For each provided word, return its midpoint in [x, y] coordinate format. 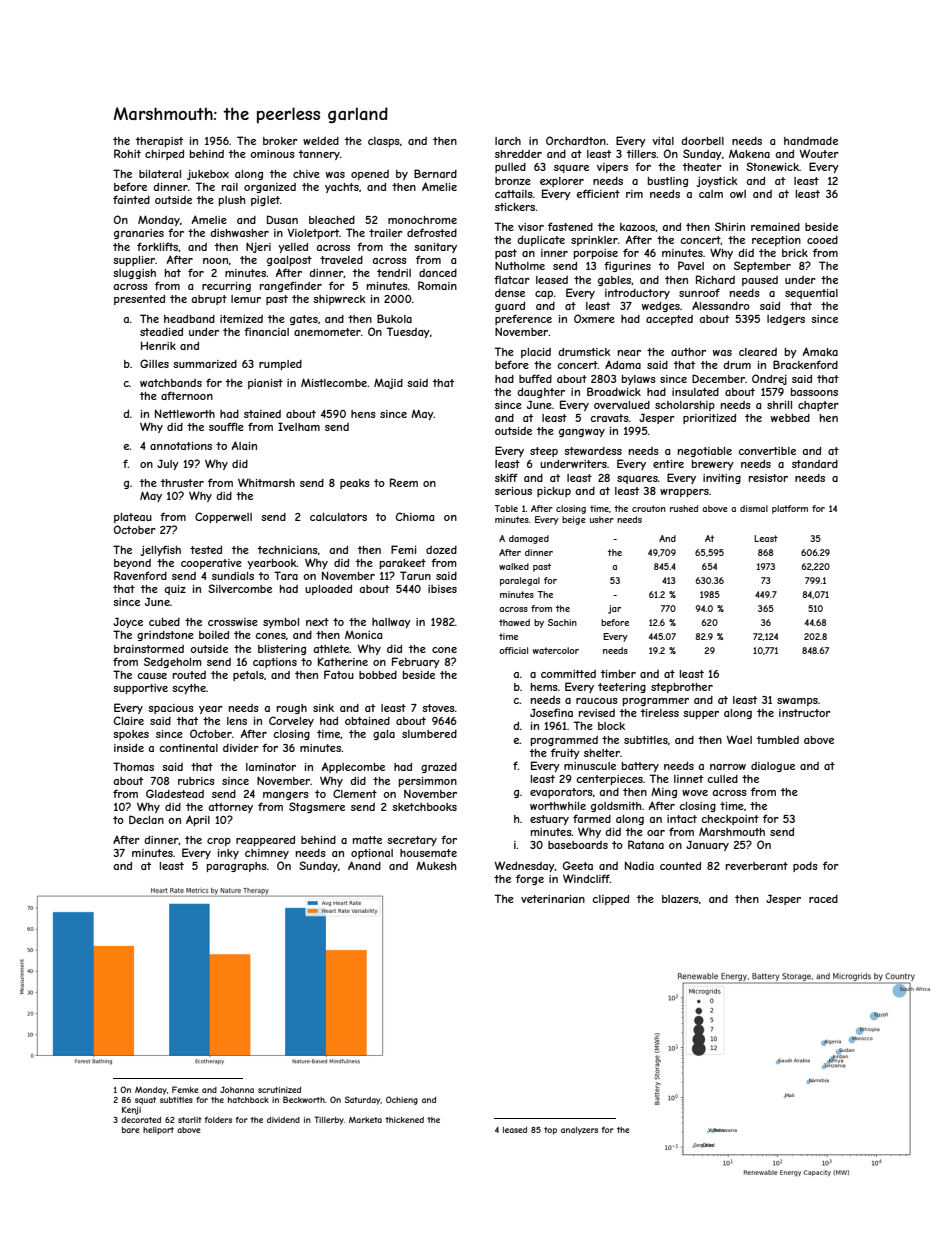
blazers [680, 899]
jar [614, 609]
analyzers [579, 1131]
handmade [811, 141]
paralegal [520, 581]
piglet [265, 201]
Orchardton [576, 140]
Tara [286, 575]
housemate [428, 853]
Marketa [365, 1120]
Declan [146, 819]
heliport [158, 1131]
